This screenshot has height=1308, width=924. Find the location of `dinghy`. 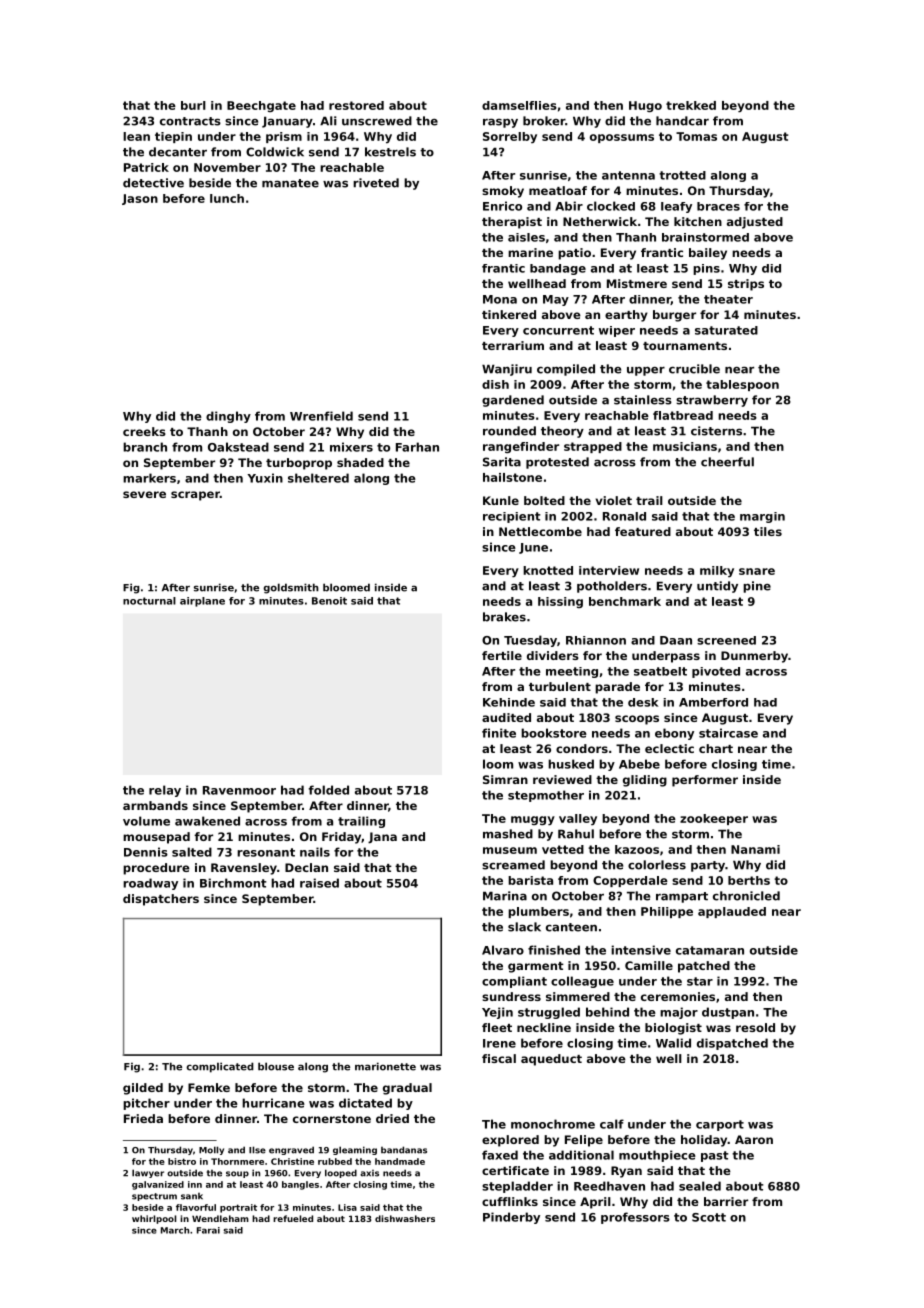

dinghy is located at coordinates (228, 417).
